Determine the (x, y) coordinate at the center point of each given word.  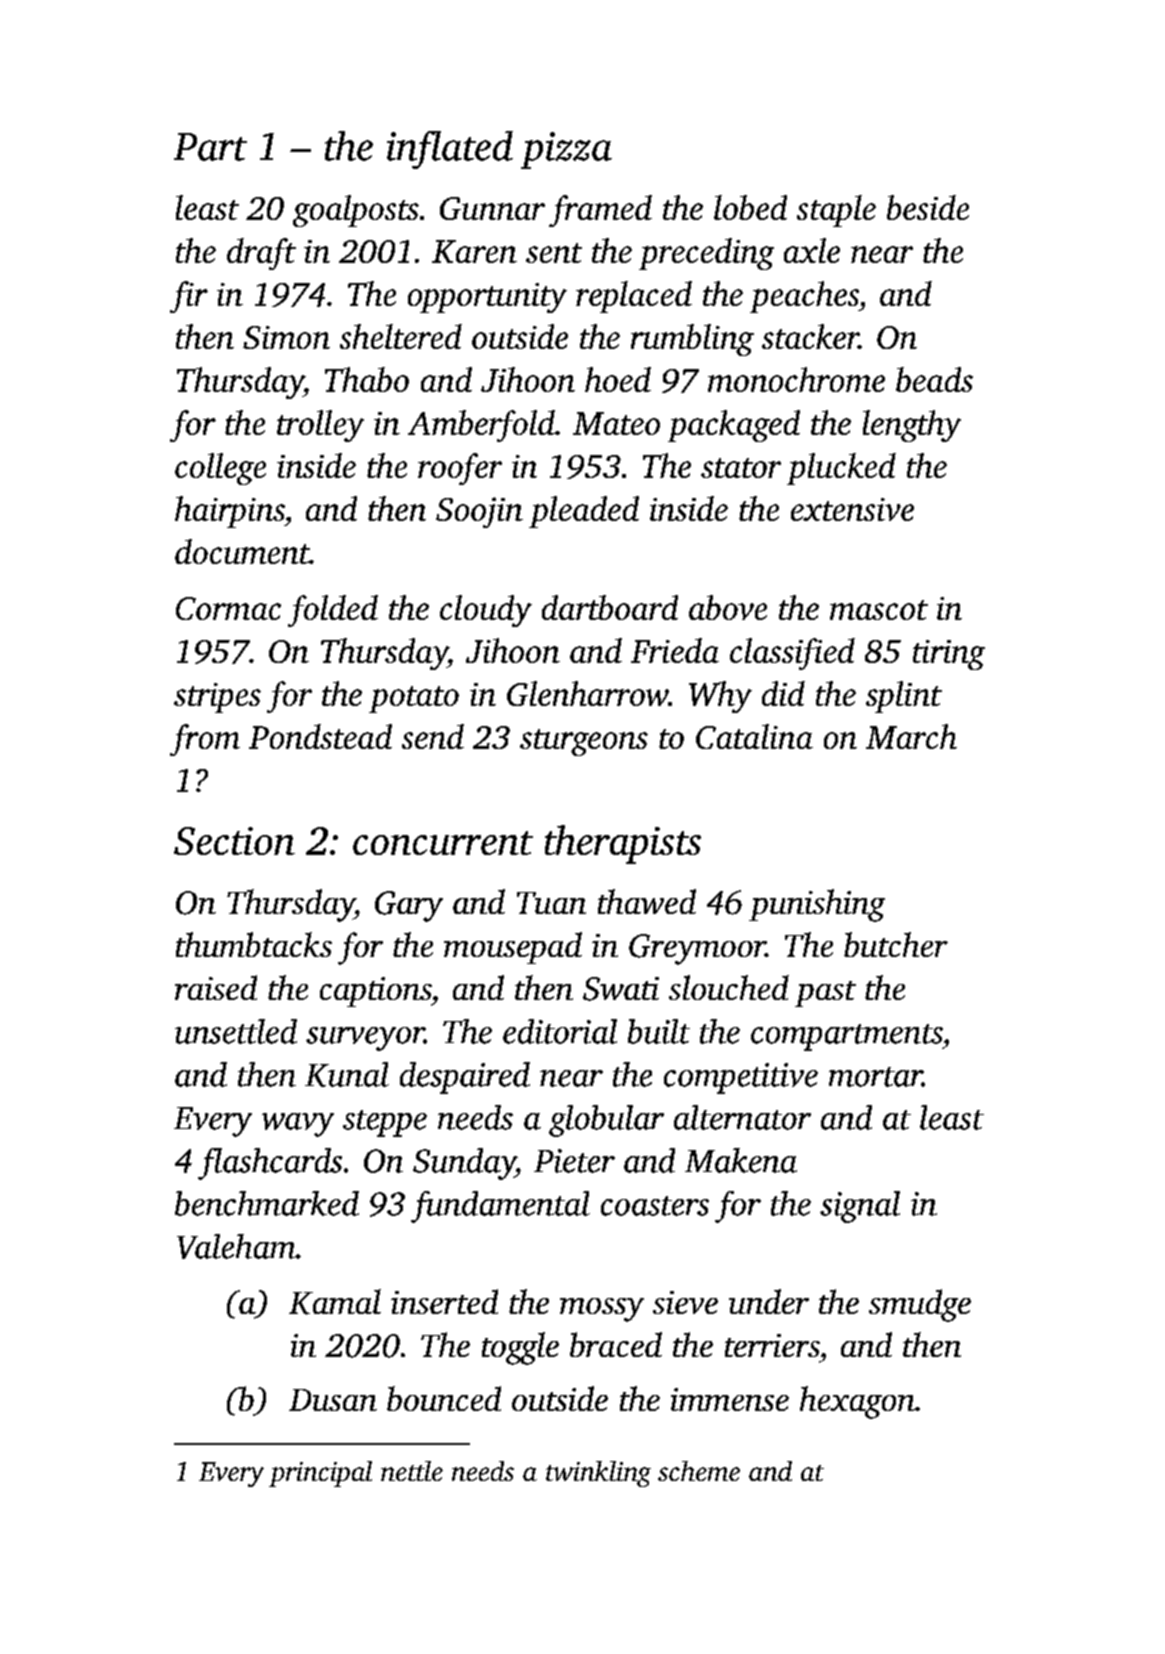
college (220, 469)
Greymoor (697, 949)
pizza (566, 150)
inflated (450, 150)
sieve (685, 1302)
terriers (772, 1345)
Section (234, 841)
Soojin (479, 512)
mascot (879, 610)
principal (320, 1474)
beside (928, 207)
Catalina (754, 736)
